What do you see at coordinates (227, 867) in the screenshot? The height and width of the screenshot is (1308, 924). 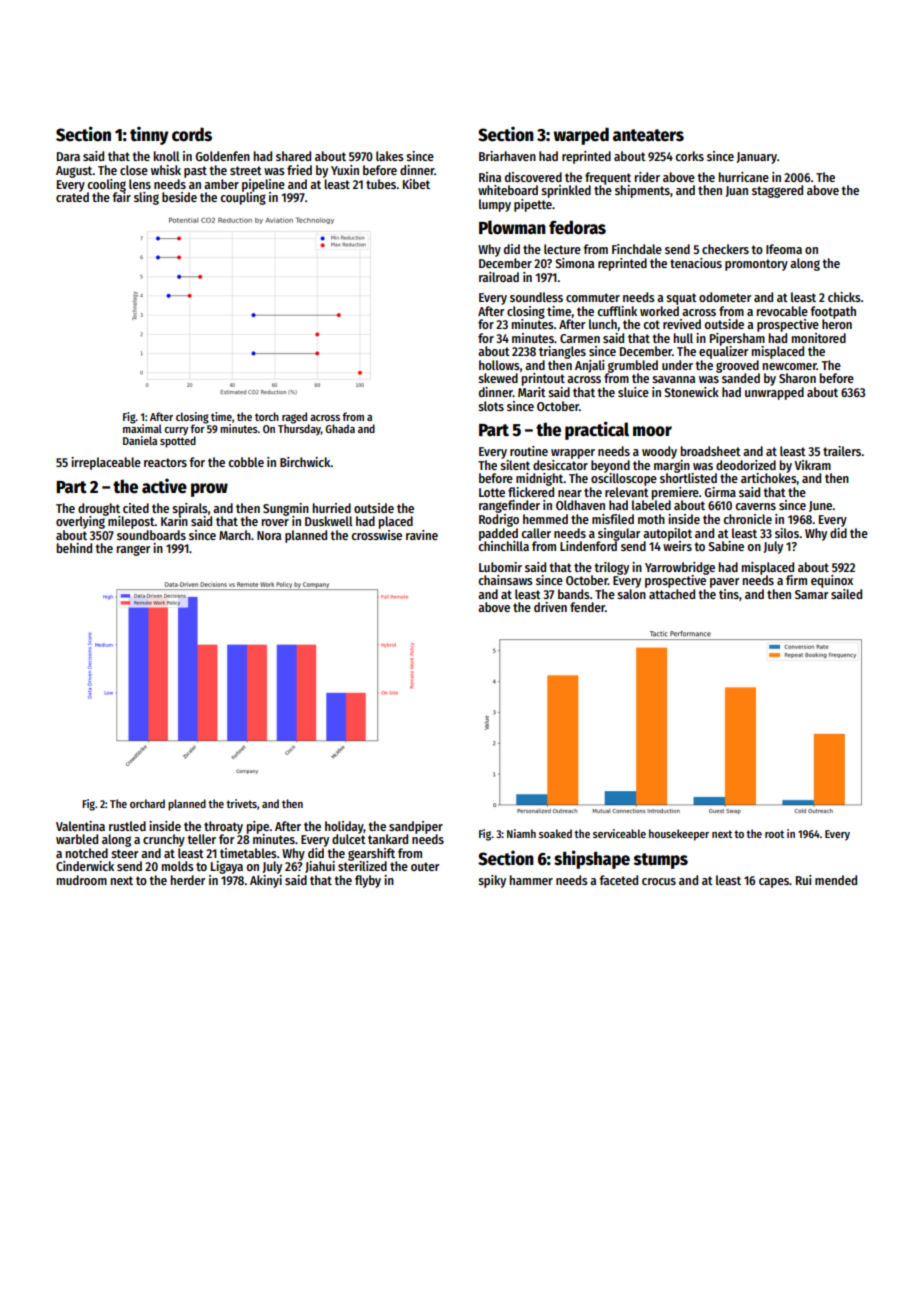 I see `Ligaya` at bounding box center [227, 867].
